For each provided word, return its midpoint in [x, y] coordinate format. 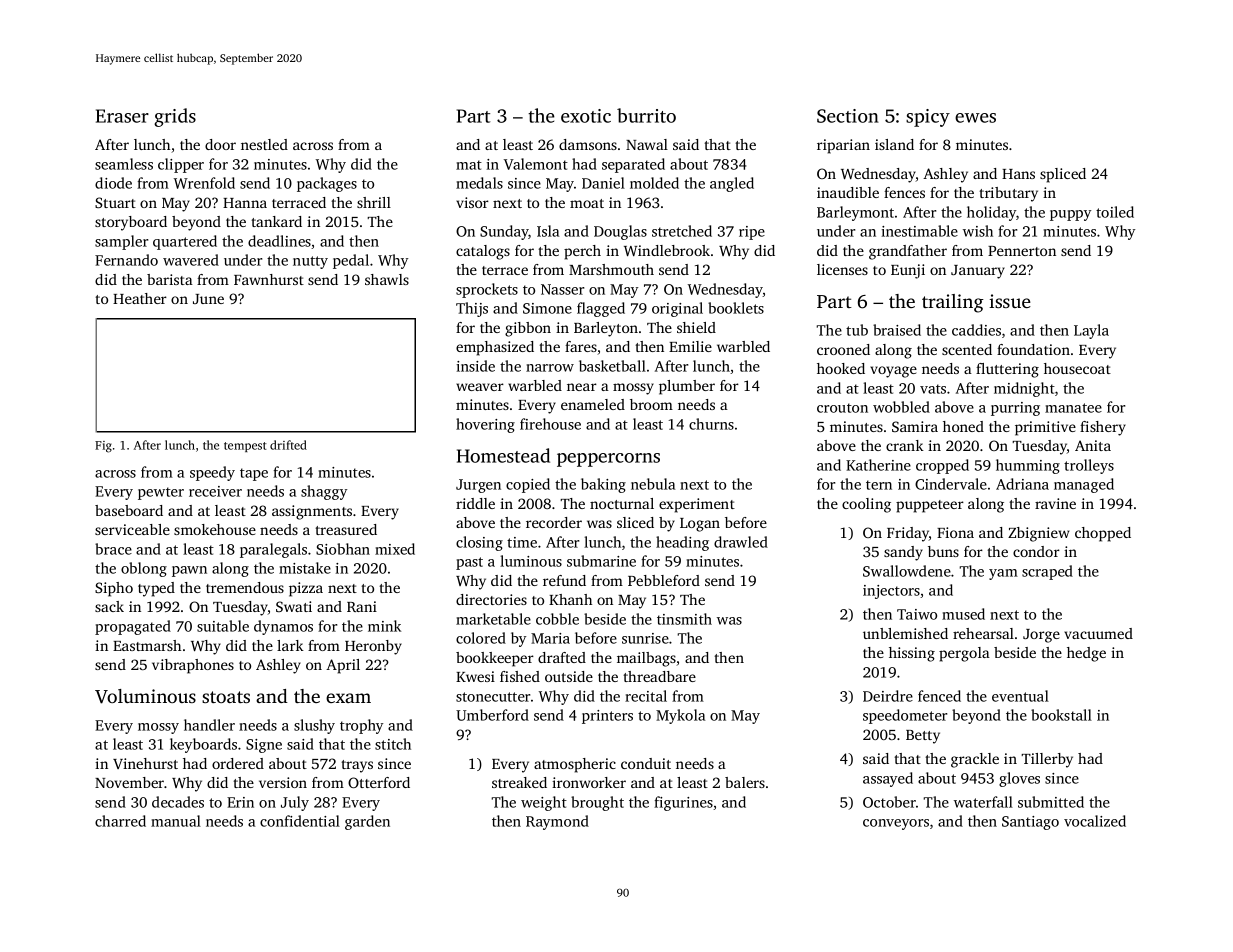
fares [581, 346]
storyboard [131, 223]
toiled [1115, 212]
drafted [562, 657]
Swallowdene [907, 571]
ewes [975, 118]
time [522, 542]
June [208, 299]
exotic [586, 116]
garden [367, 822]
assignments [312, 512]
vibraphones [193, 666]
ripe [752, 233]
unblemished [905, 633]
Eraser [122, 116]
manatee [1073, 408]
